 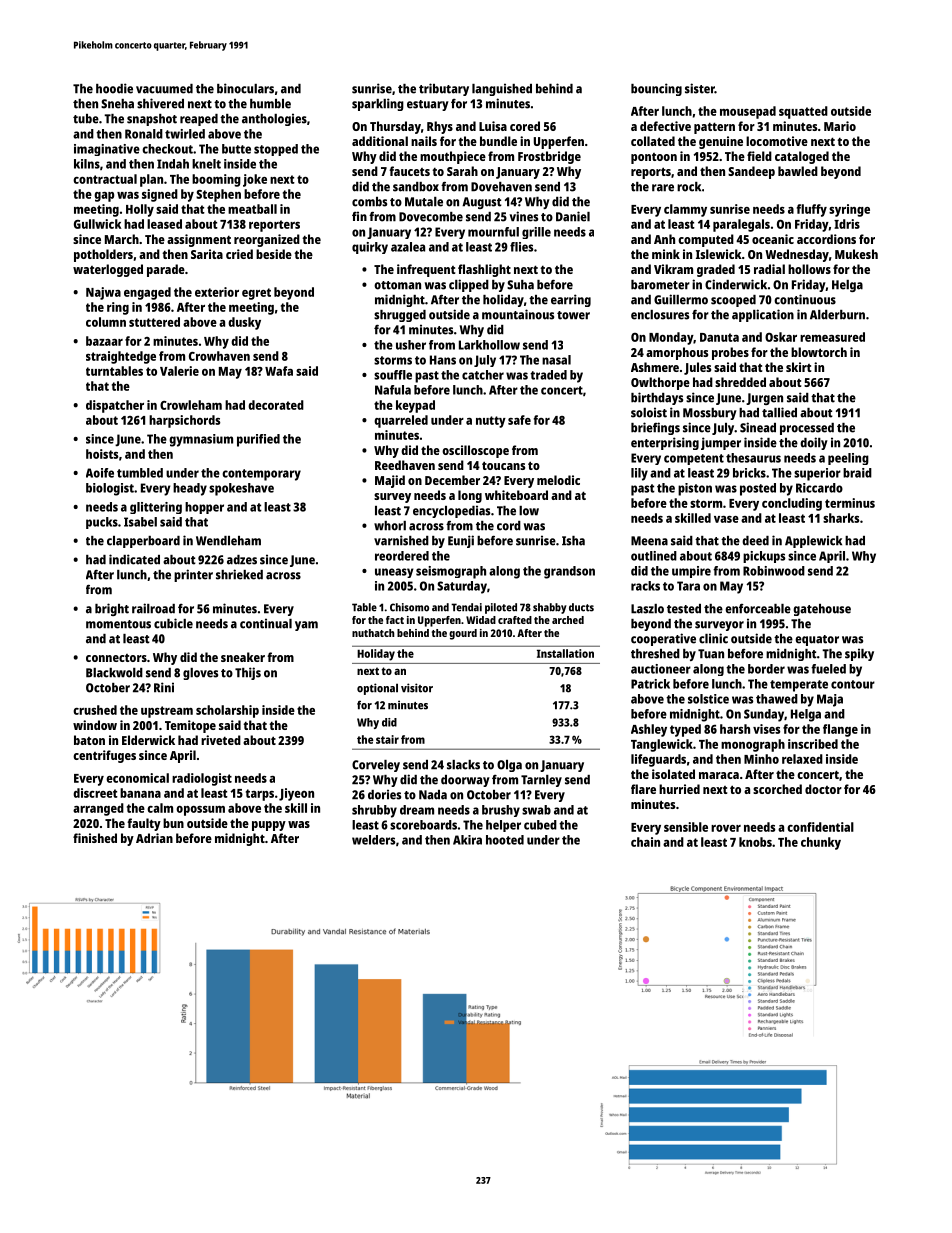 What do you see at coordinates (663, 188) in the screenshot?
I see `rare` at bounding box center [663, 188].
